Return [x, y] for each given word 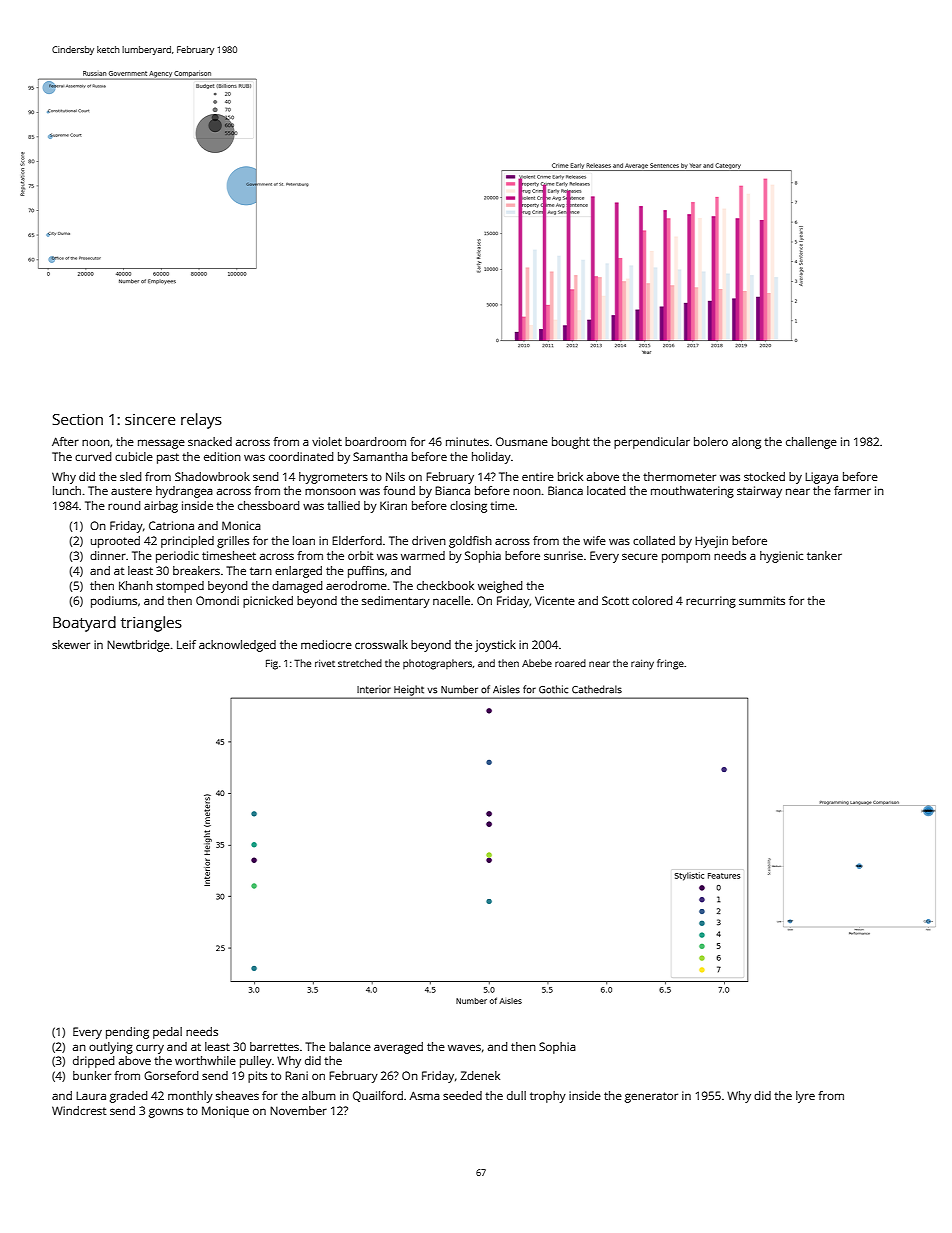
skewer [71, 644]
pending [127, 1033]
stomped [180, 587]
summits [762, 600]
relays [201, 421]
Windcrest [79, 1110]
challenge [811, 443]
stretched [360, 663]
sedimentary [396, 602]
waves [464, 1047]
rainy [642, 665]
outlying [111, 1048]
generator [651, 1097]
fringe [670, 664]
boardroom [375, 441]
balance [350, 1046]
